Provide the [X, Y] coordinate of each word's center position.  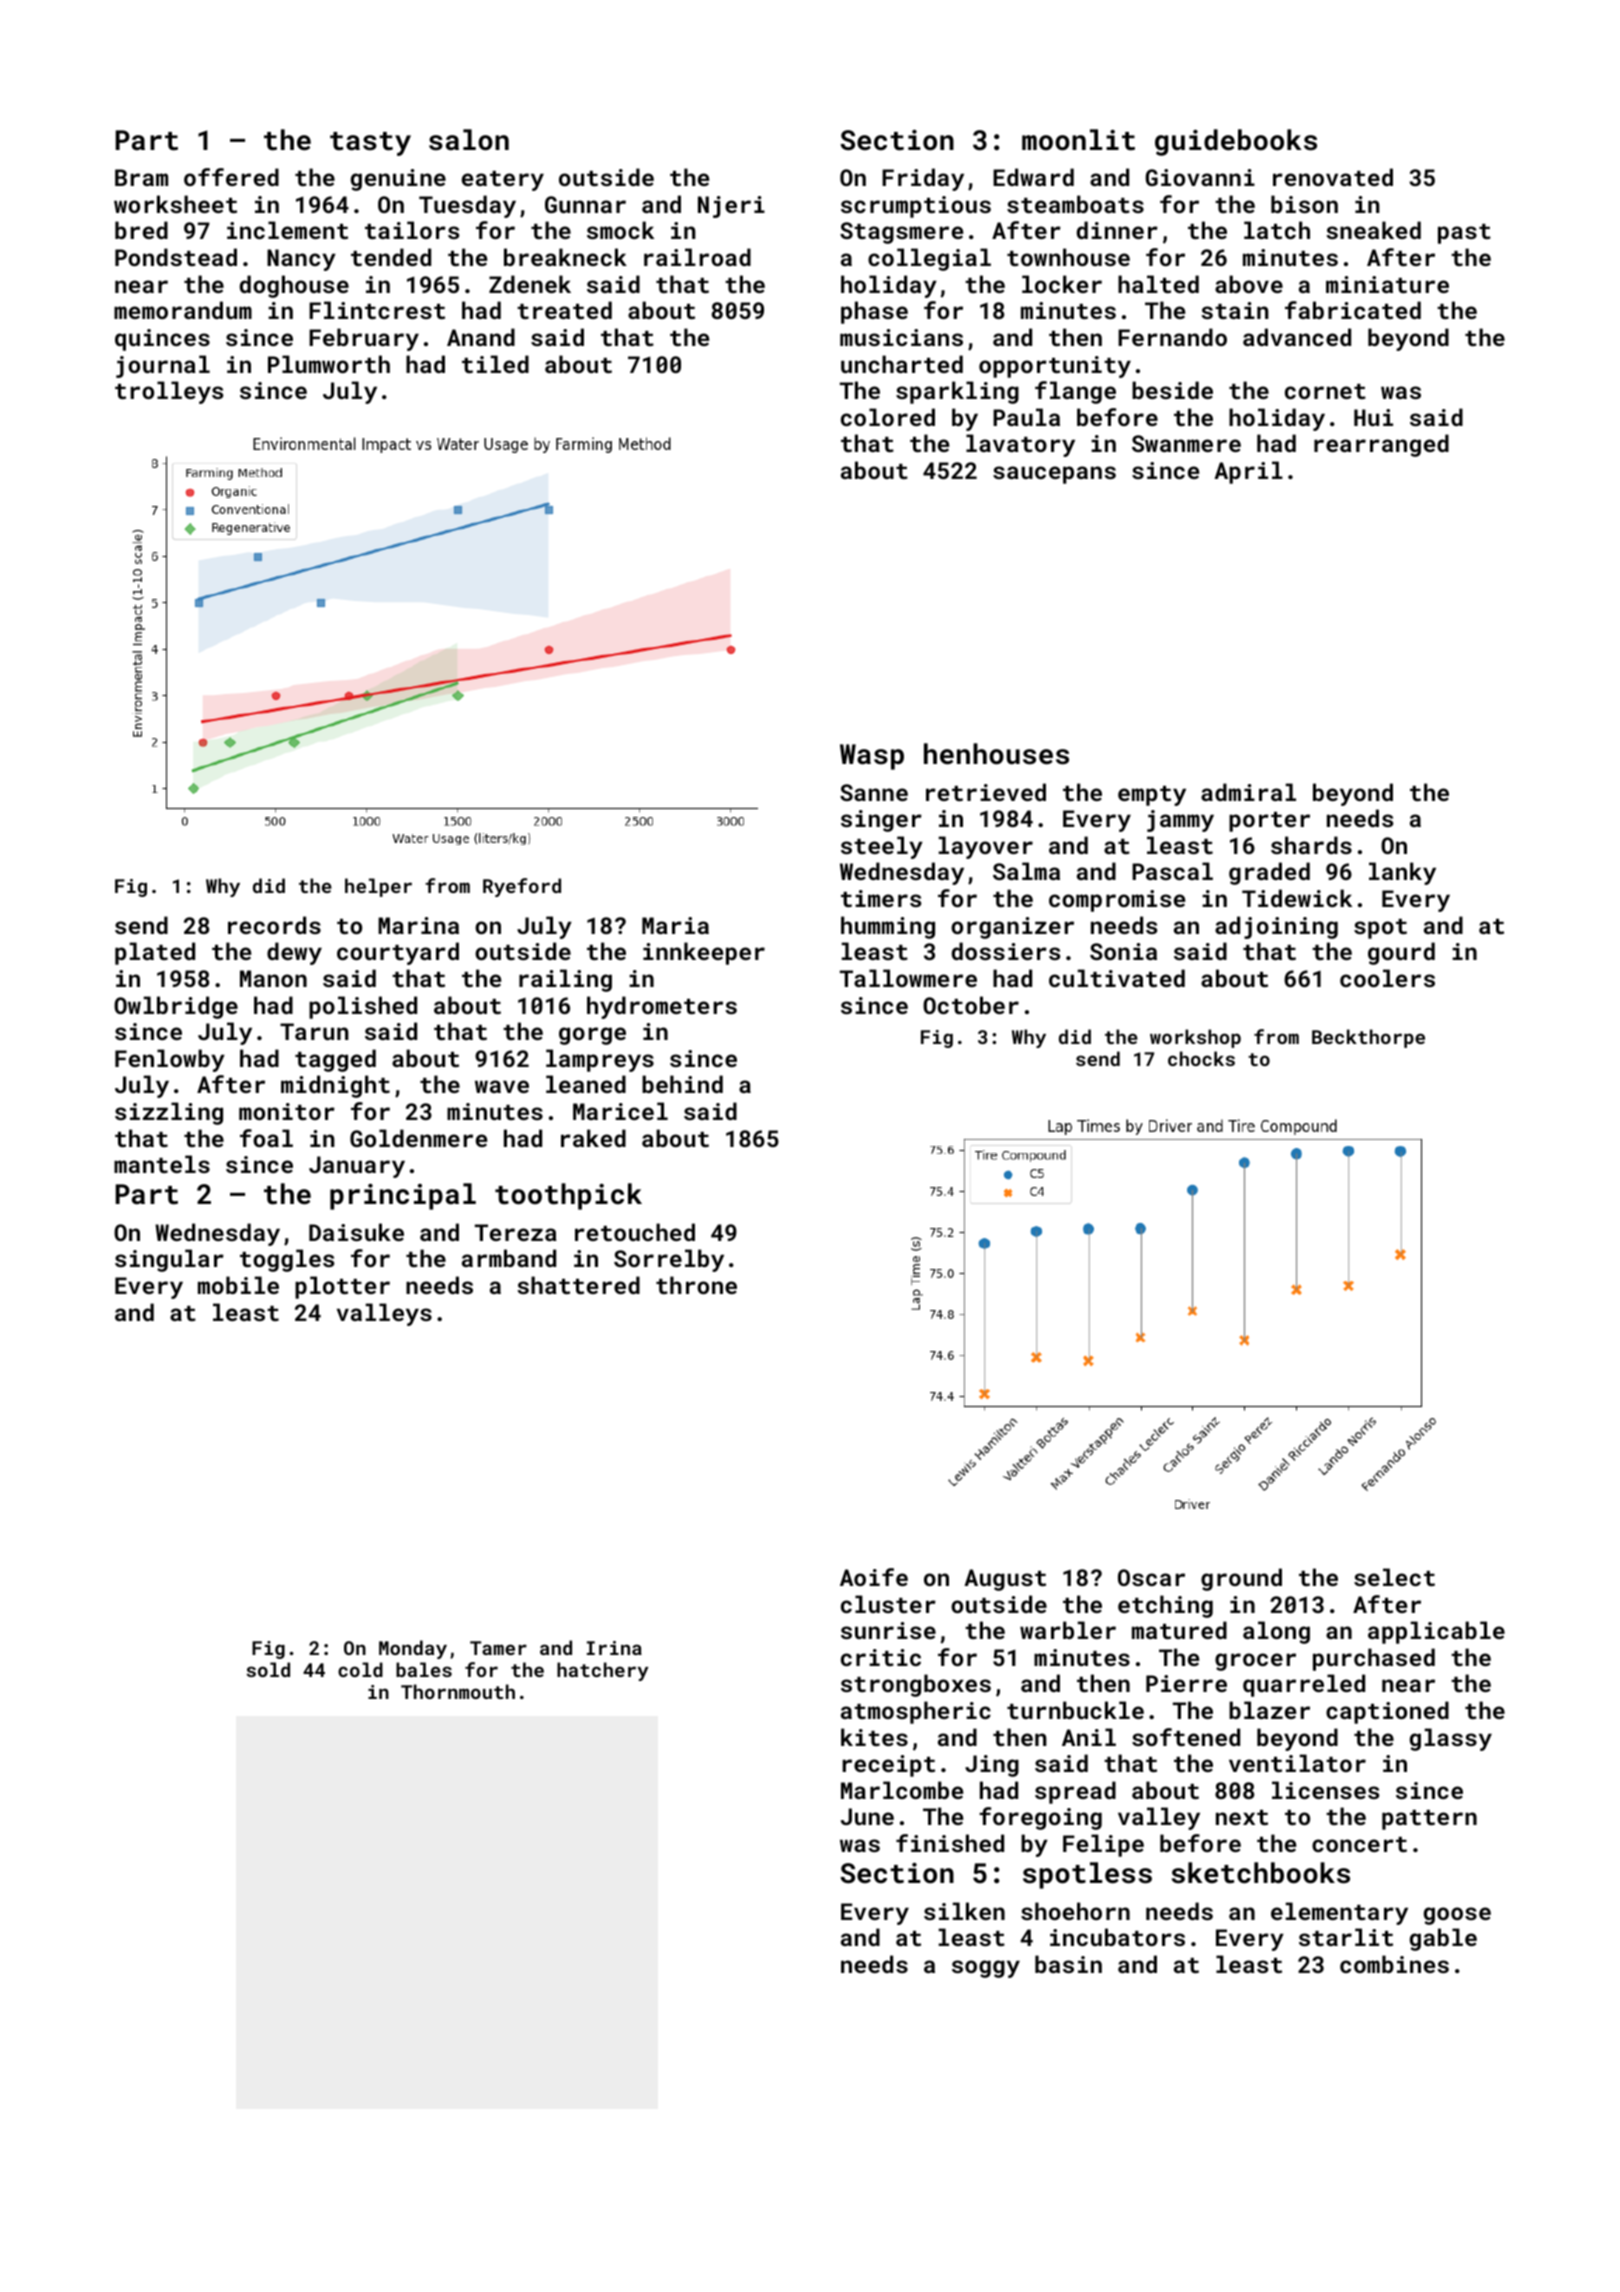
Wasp [872, 757]
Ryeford [522, 887]
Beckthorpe [1368, 1038]
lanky [1402, 873]
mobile [238, 1285]
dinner [1117, 230]
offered [231, 177]
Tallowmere [908, 978]
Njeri [731, 207]
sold [268, 1669]
